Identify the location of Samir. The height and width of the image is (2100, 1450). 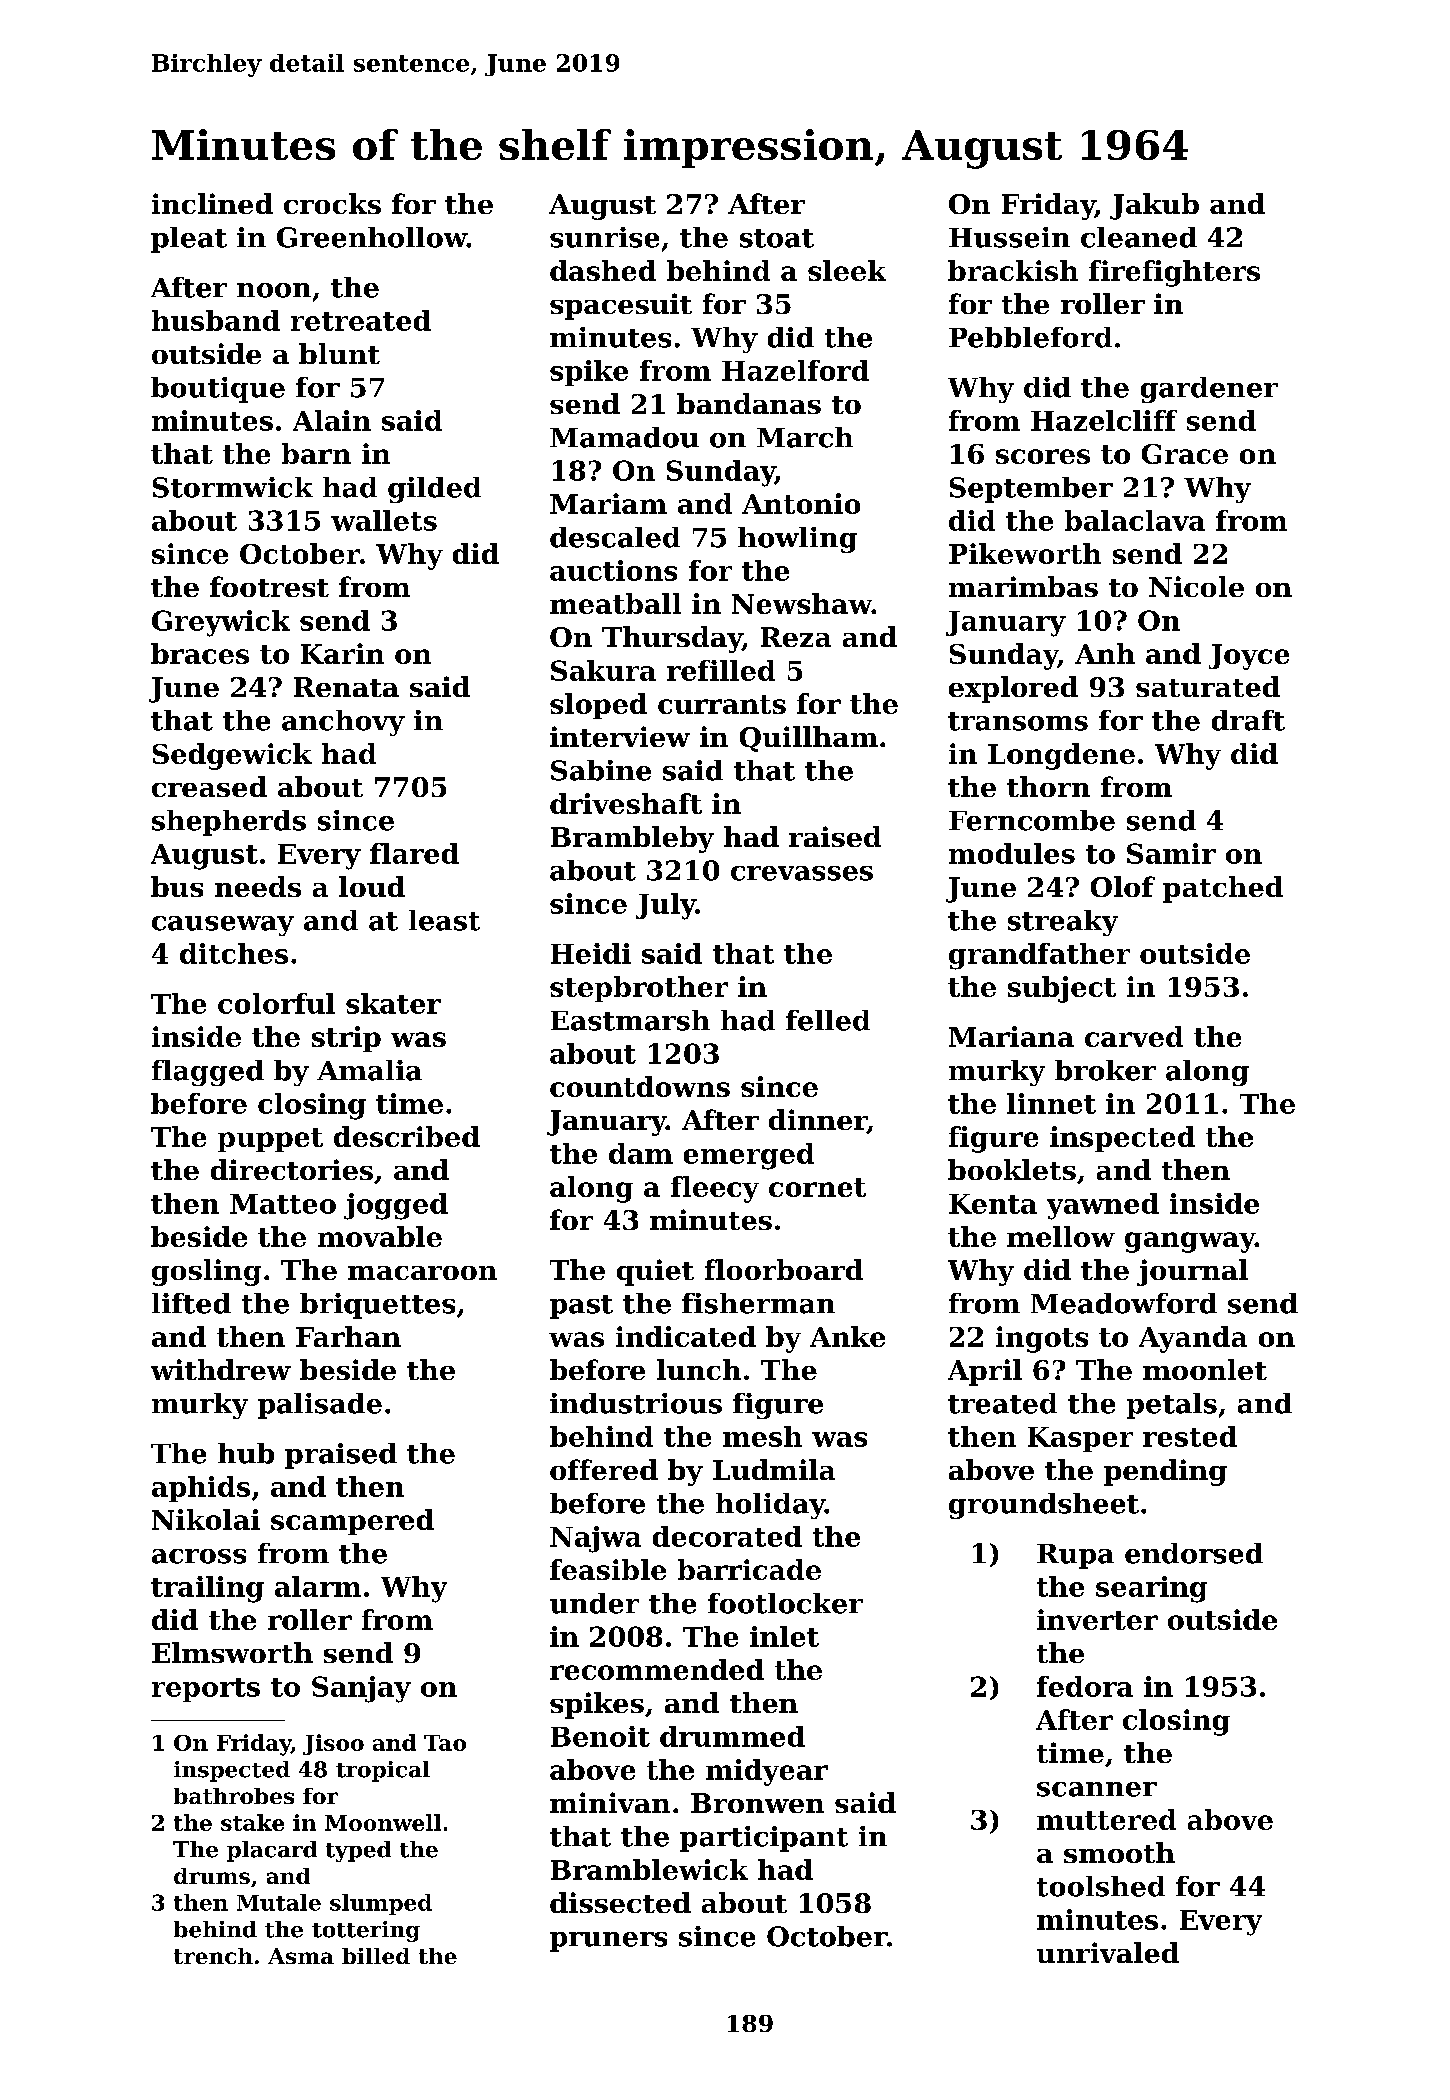
(1171, 853).
